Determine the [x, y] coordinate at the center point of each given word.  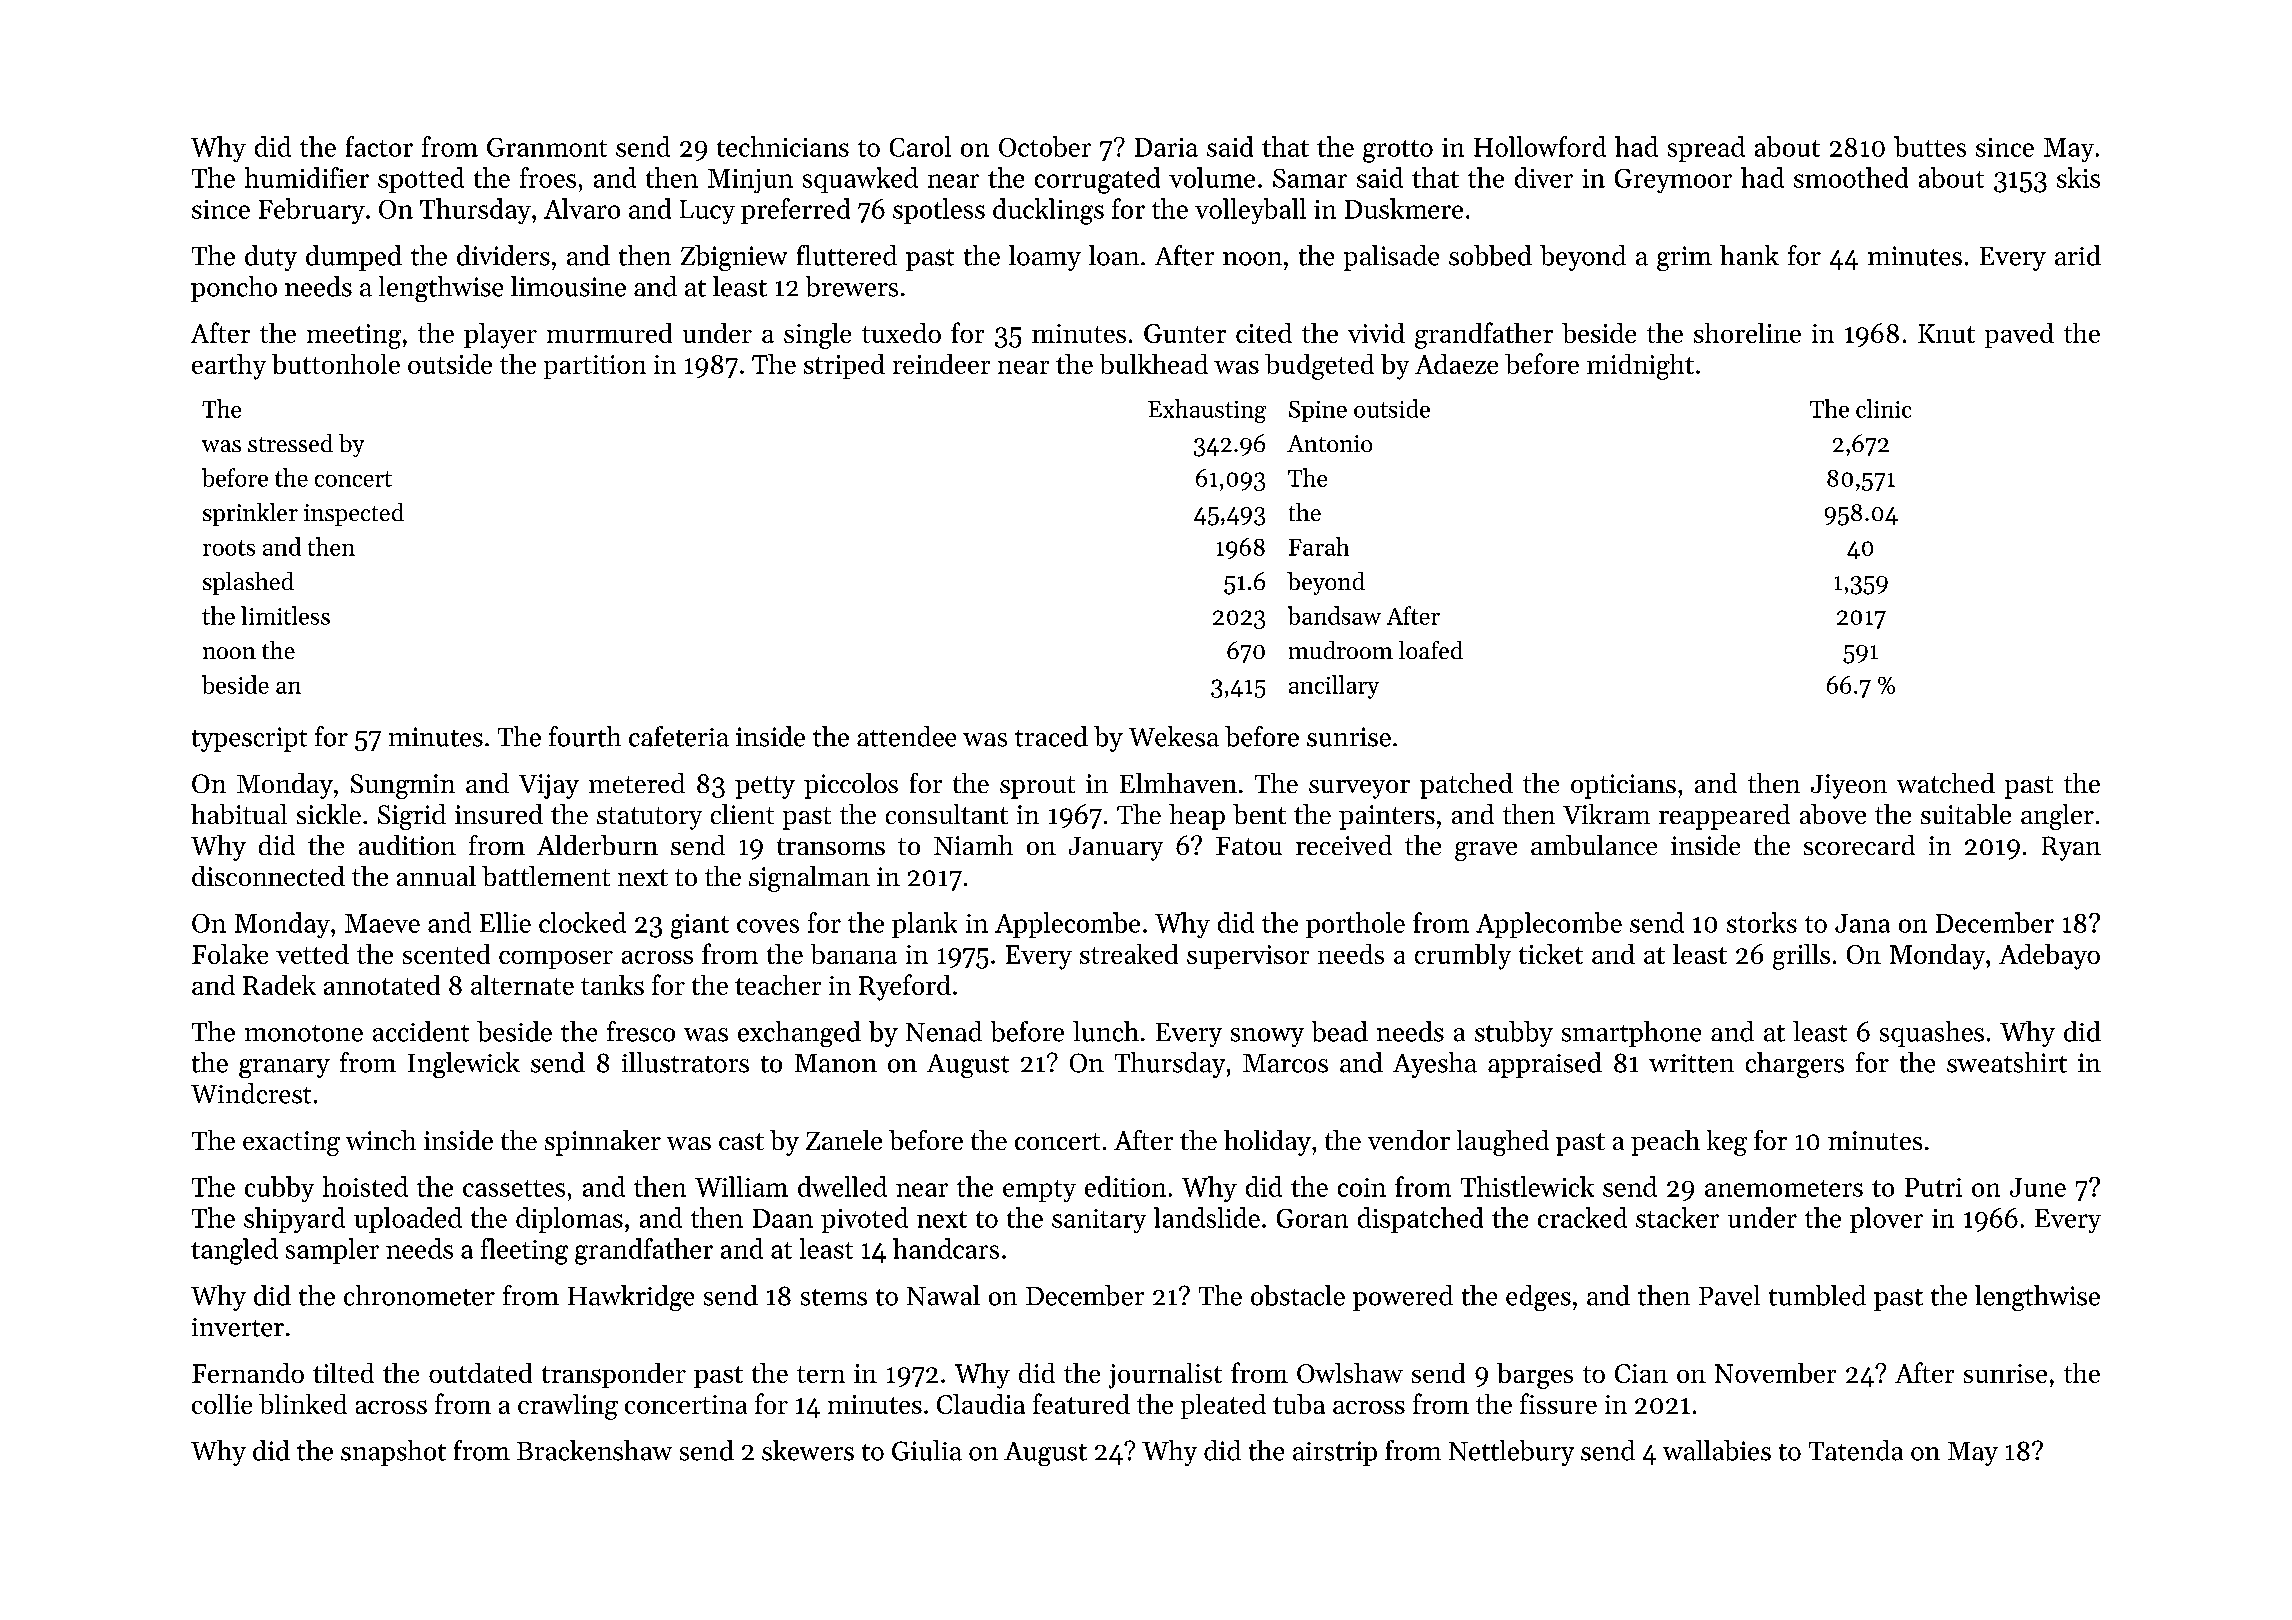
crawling [568, 1407]
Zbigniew [734, 258]
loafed [1431, 650]
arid [2078, 255]
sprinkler [250, 514]
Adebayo [2049, 957]
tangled [234, 1251]
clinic [1883, 408]
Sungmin [403, 786]
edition [1125, 1186]
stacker [1677, 1217]
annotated [382, 985]
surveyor [1359, 789]
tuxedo [901, 333]
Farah [1319, 546]
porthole [1355, 925]
